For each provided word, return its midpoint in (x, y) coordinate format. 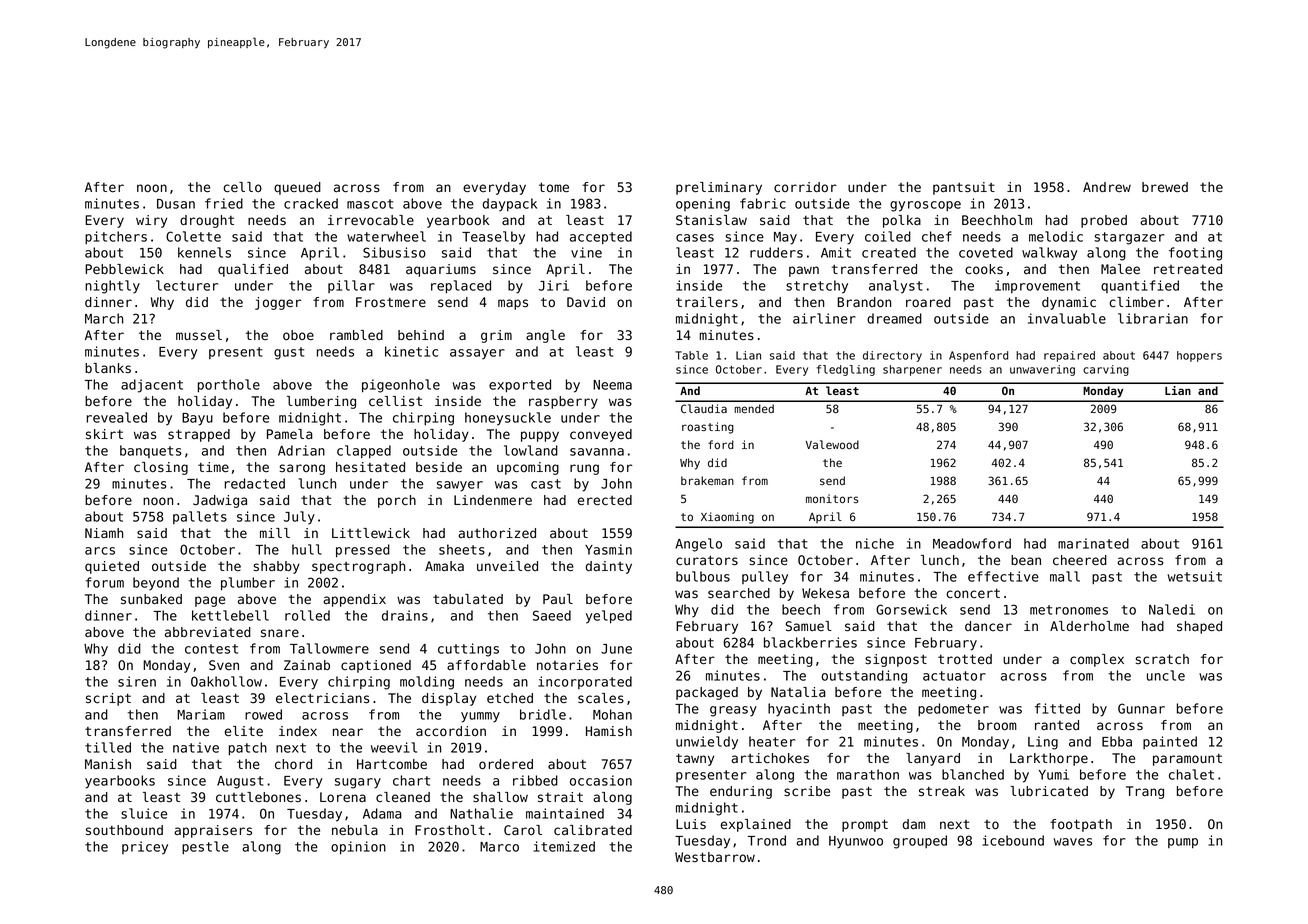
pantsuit (964, 188)
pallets (200, 517)
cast (546, 484)
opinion (358, 848)
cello (242, 187)
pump (1183, 843)
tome (554, 187)
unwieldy (707, 743)
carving (1106, 370)
